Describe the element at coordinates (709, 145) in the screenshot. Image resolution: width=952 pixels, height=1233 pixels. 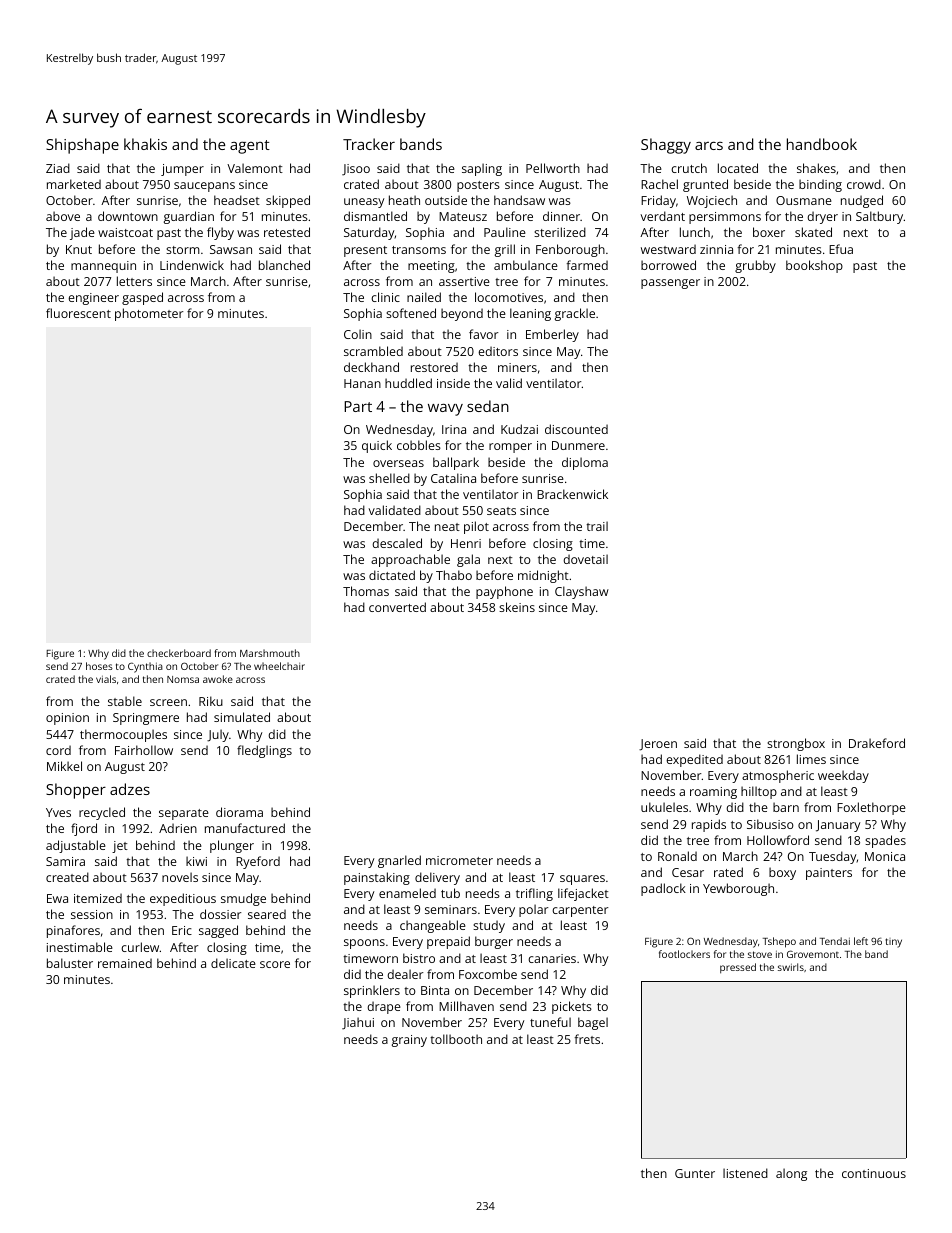
I see `arcs` at that location.
